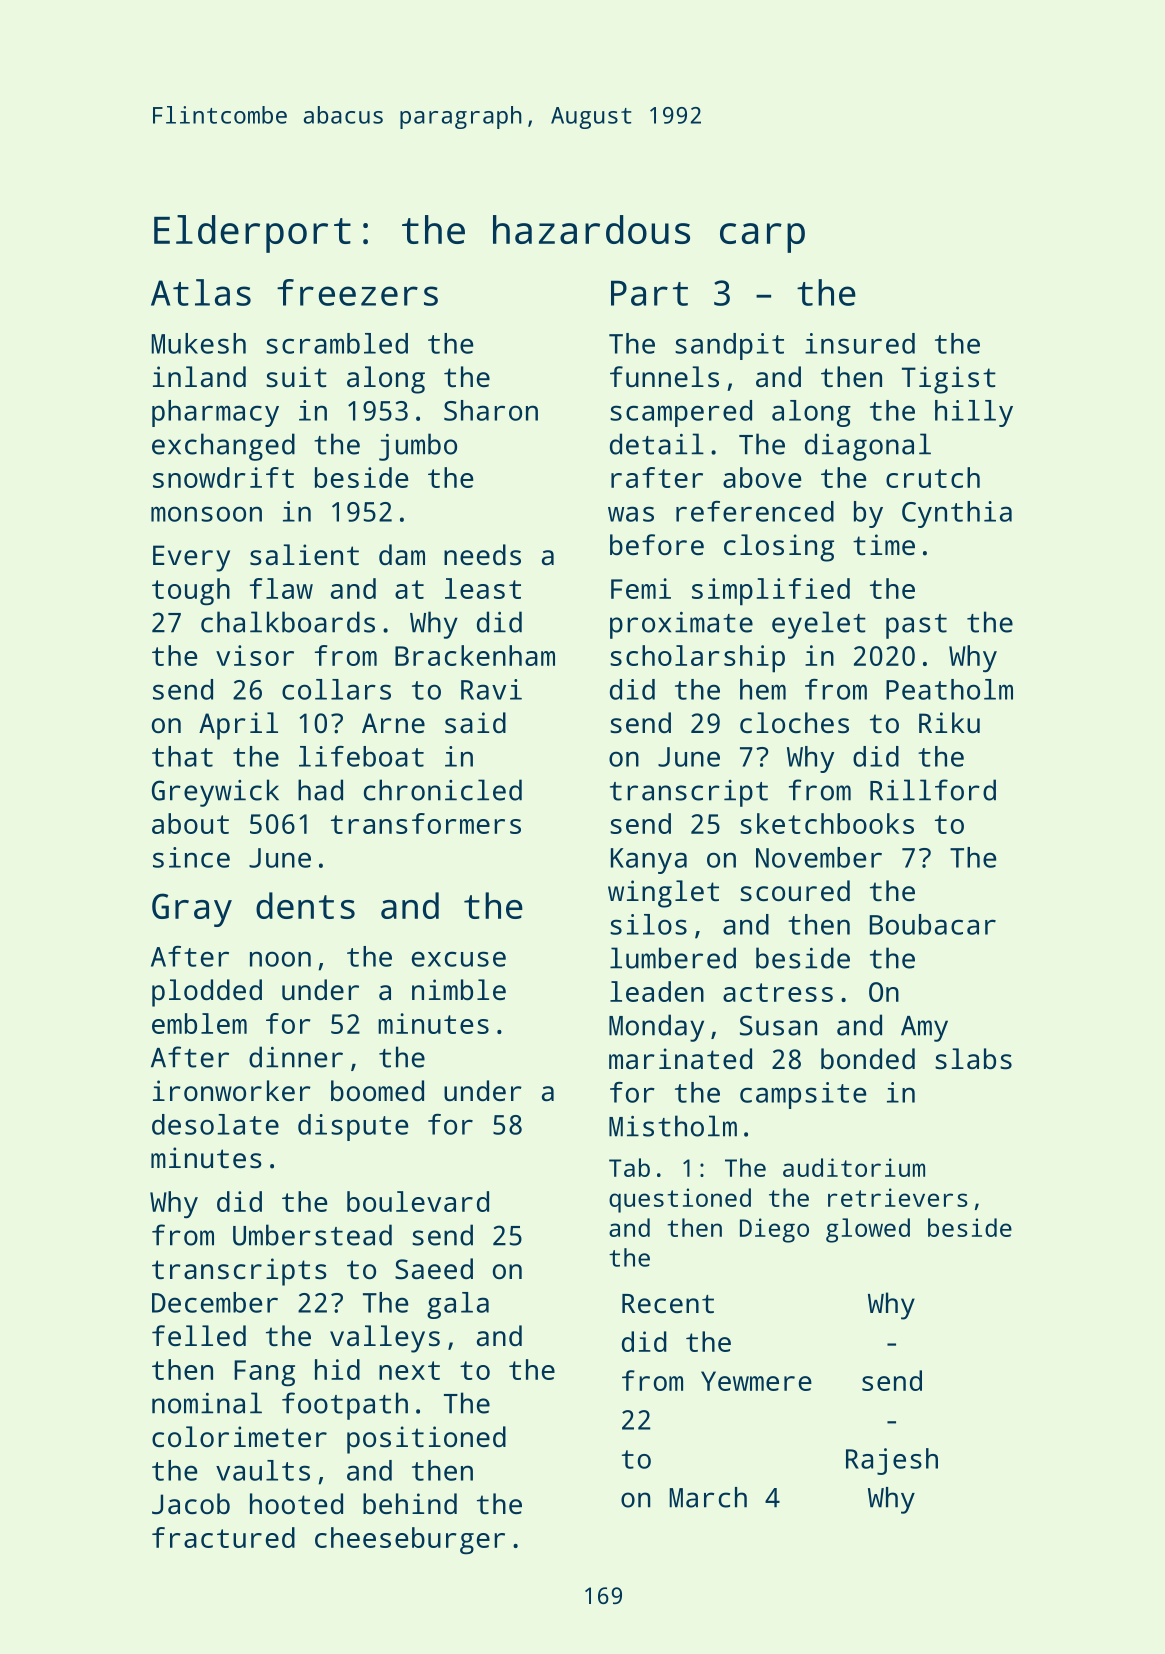 The width and height of the screenshot is (1165, 1654). Describe the element at coordinates (320, 790) in the screenshot. I see `had` at that location.
